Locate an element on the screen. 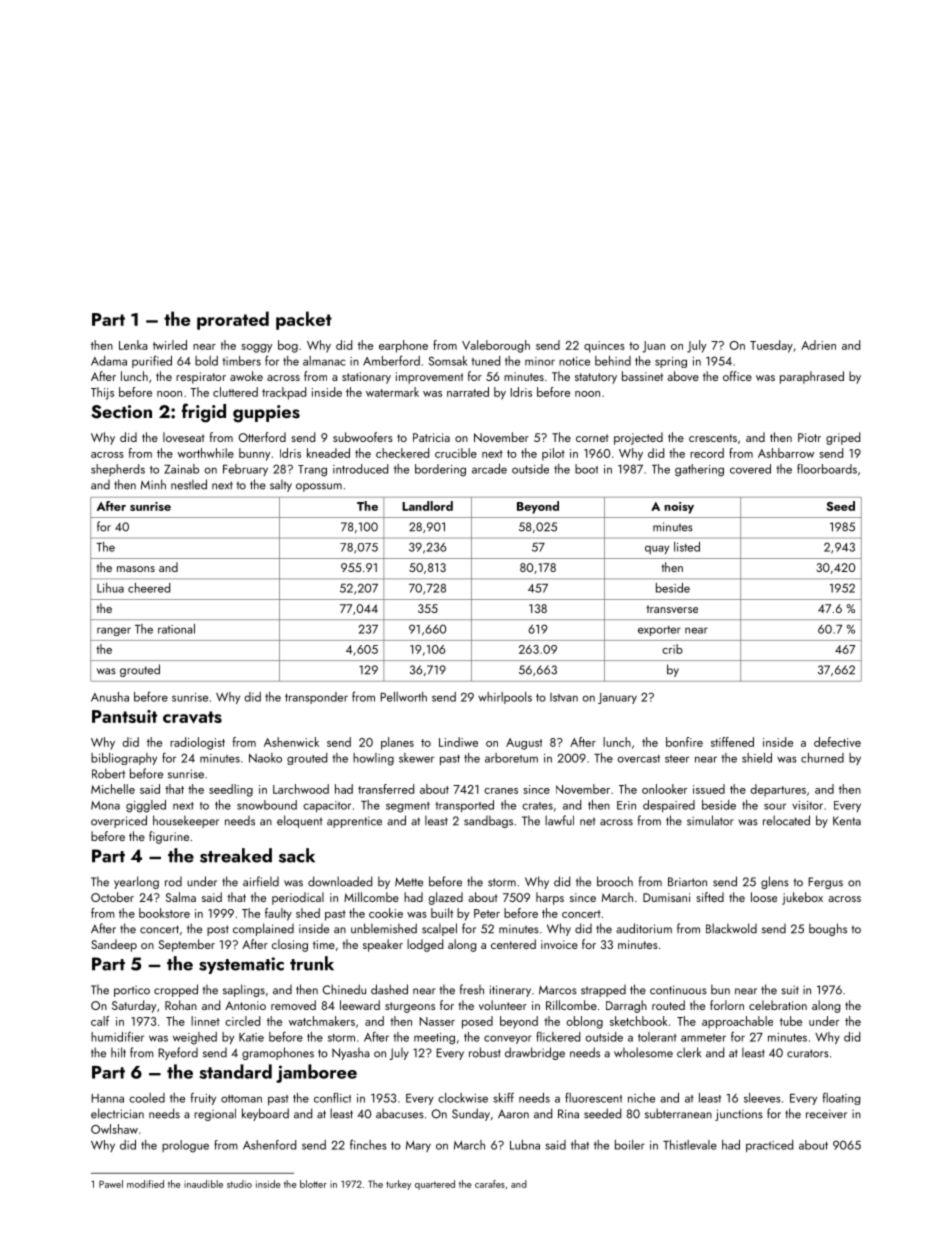 The image size is (952, 1233). Tuesday is located at coordinates (771, 346).
